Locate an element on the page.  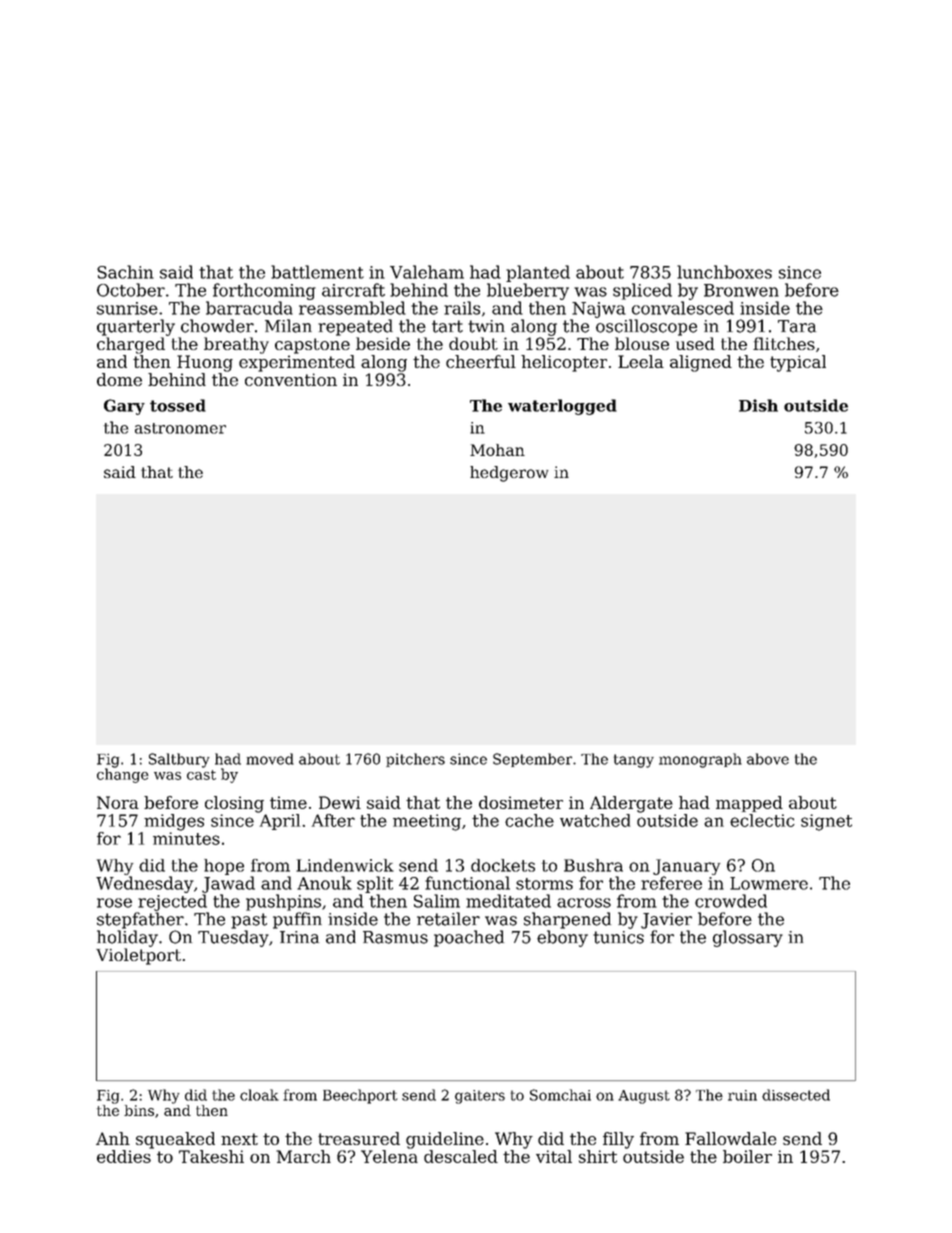
hedgerow is located at coordinates (509, 474).
